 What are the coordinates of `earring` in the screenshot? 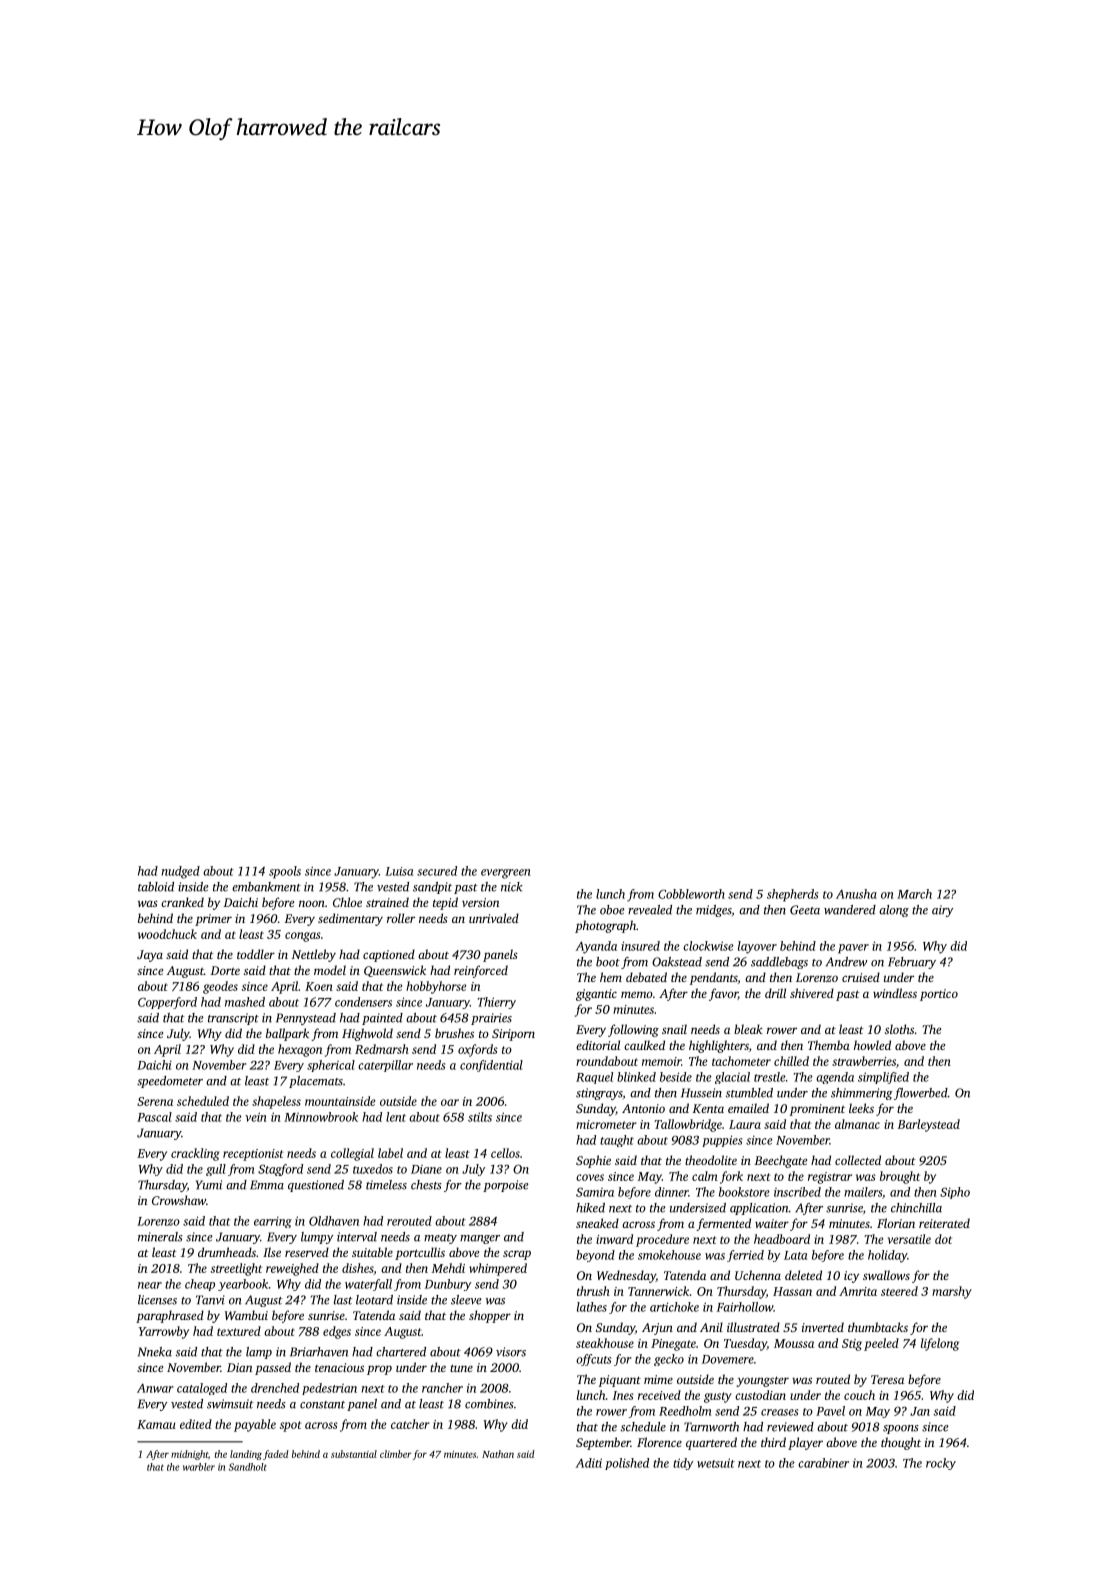 It's located at (273, 1222).
